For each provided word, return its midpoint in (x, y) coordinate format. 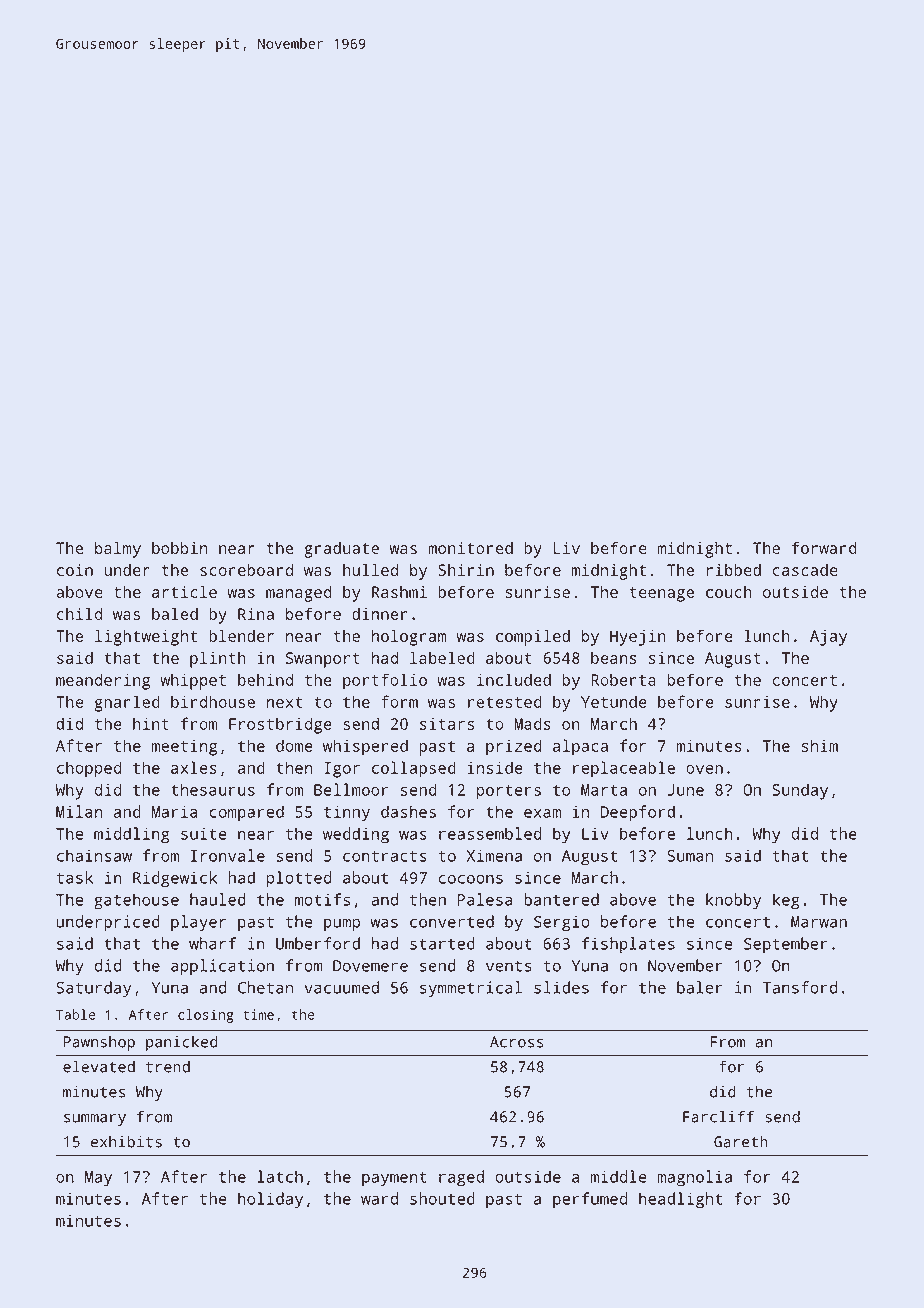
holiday (270, 1200)
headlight (680, 1200)
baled (175, 613)
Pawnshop (99, 1043)
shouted (442, 1198)
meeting (184, 747)
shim (820, 745)
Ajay (828, 638)
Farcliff (718, 1116)
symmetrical (471, 989)
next (284, 702)
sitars (447, 723)
